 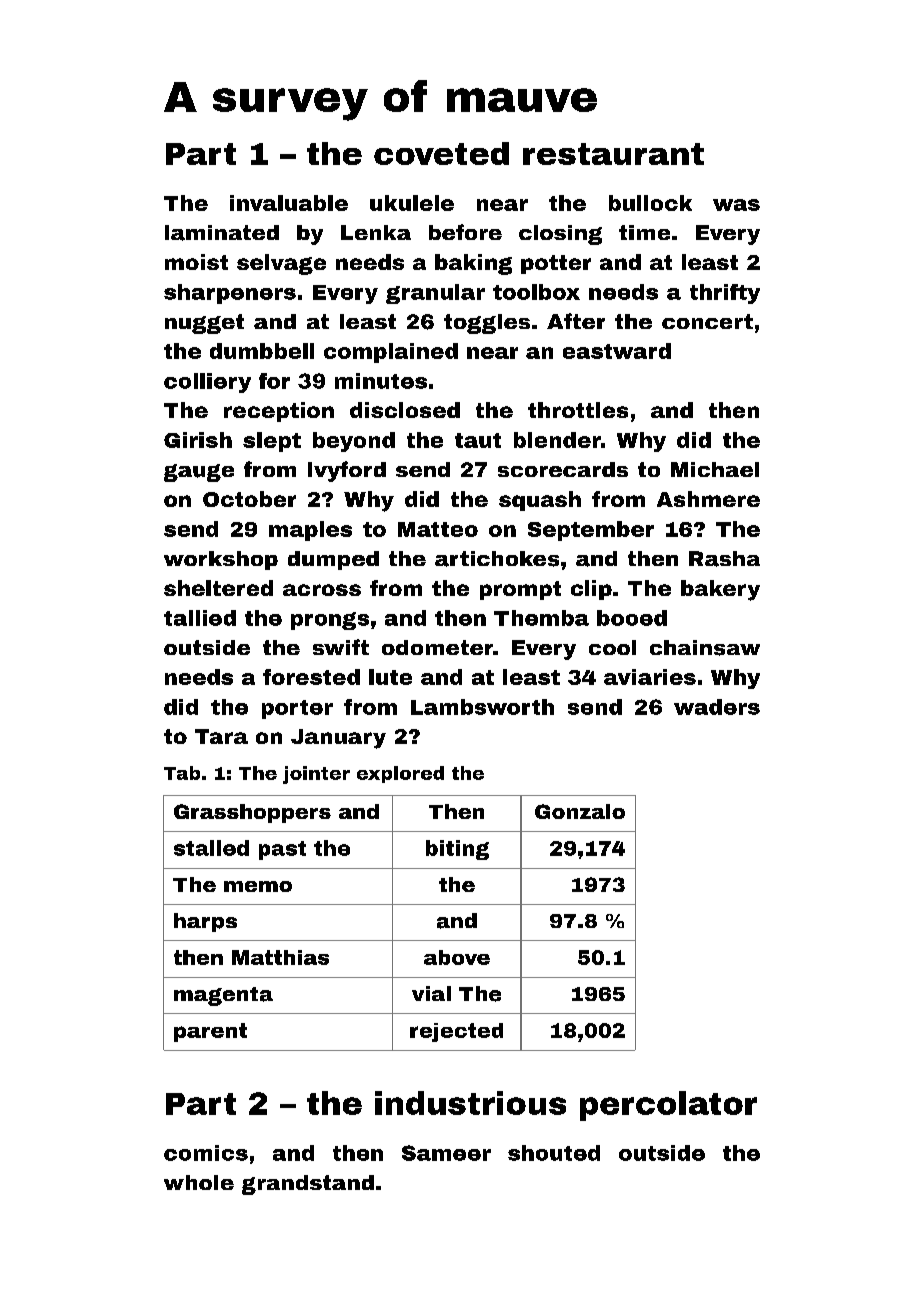 What do you see at coordinates (591, 531) in the image?
I see `September` at bounding box center [591, 531].
